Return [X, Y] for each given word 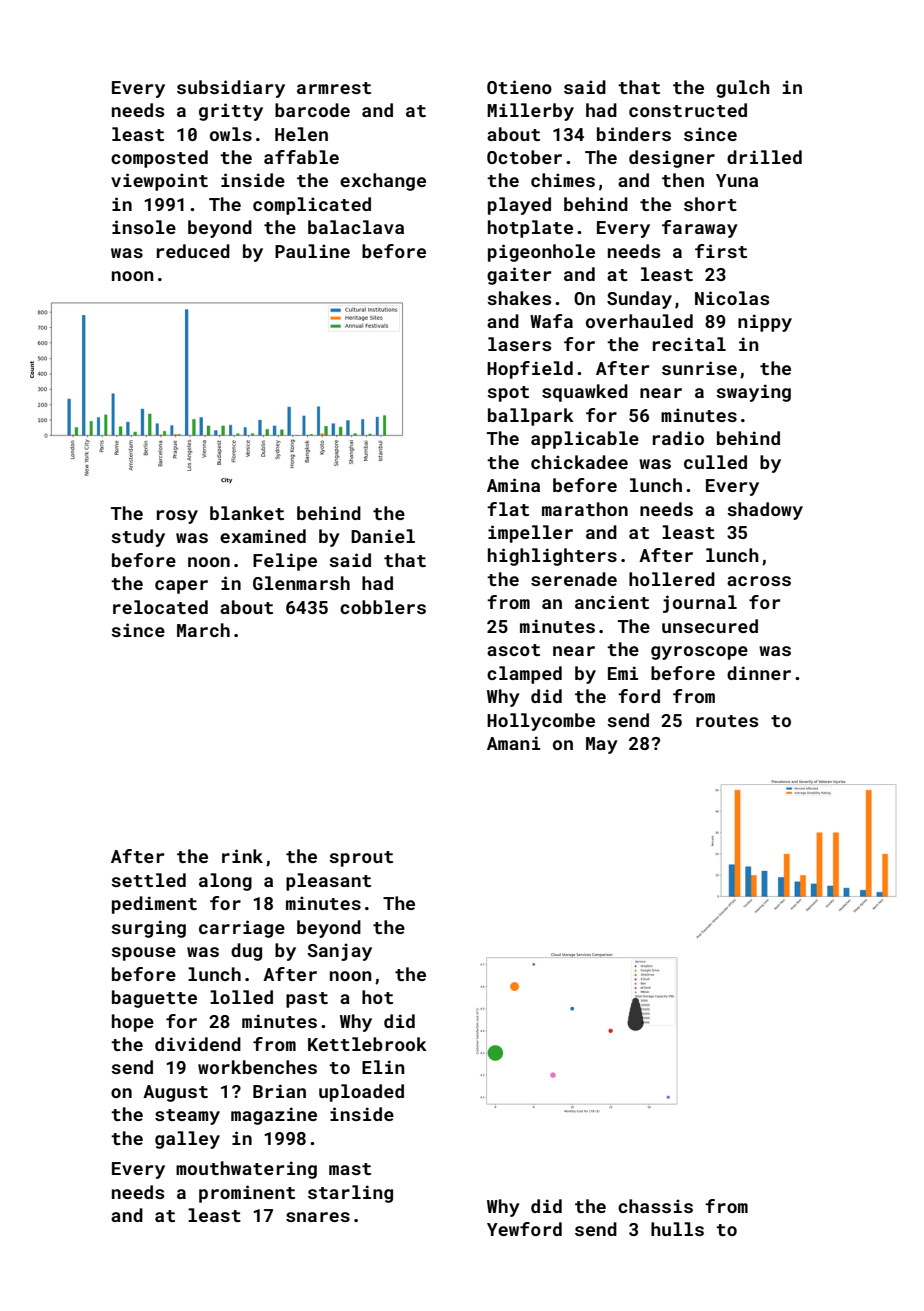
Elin [383, 1067]
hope [133, 1023]
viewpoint [159, 182]
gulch [743, 89]
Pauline [312, 251]
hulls [677, 1229]
